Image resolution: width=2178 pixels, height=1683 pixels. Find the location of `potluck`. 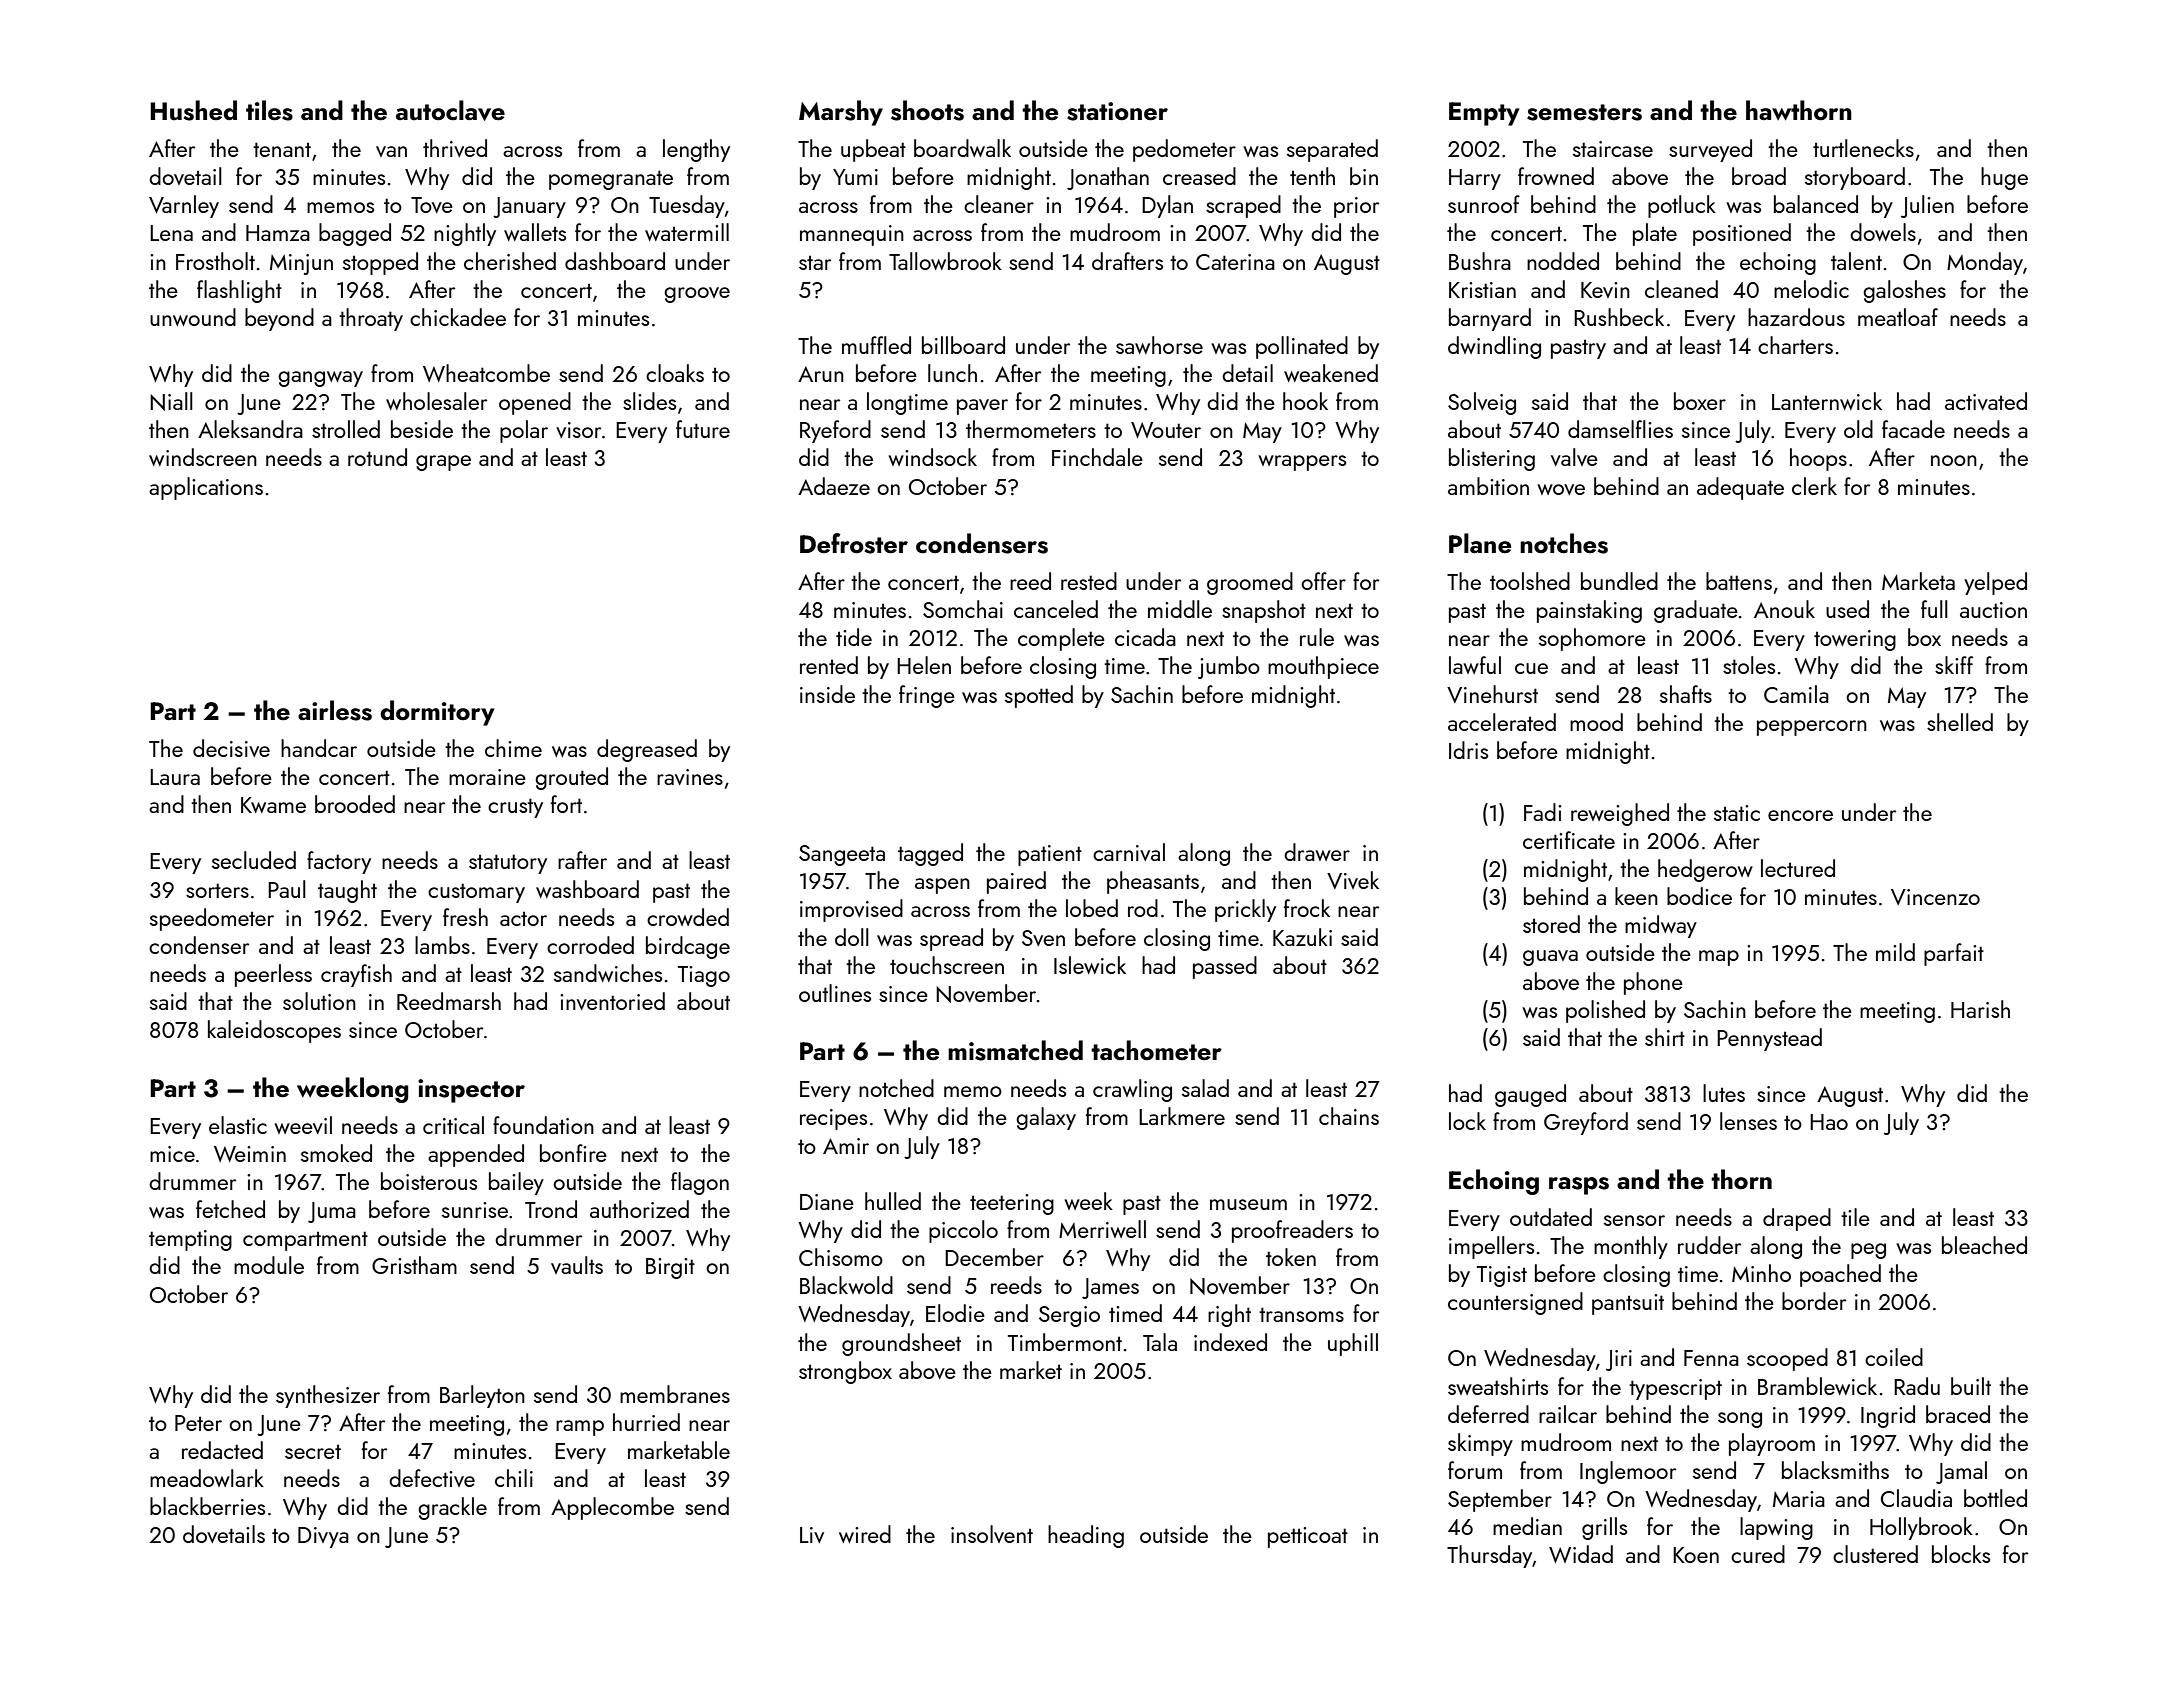

potluck is located at coordinates (1682, 206).
